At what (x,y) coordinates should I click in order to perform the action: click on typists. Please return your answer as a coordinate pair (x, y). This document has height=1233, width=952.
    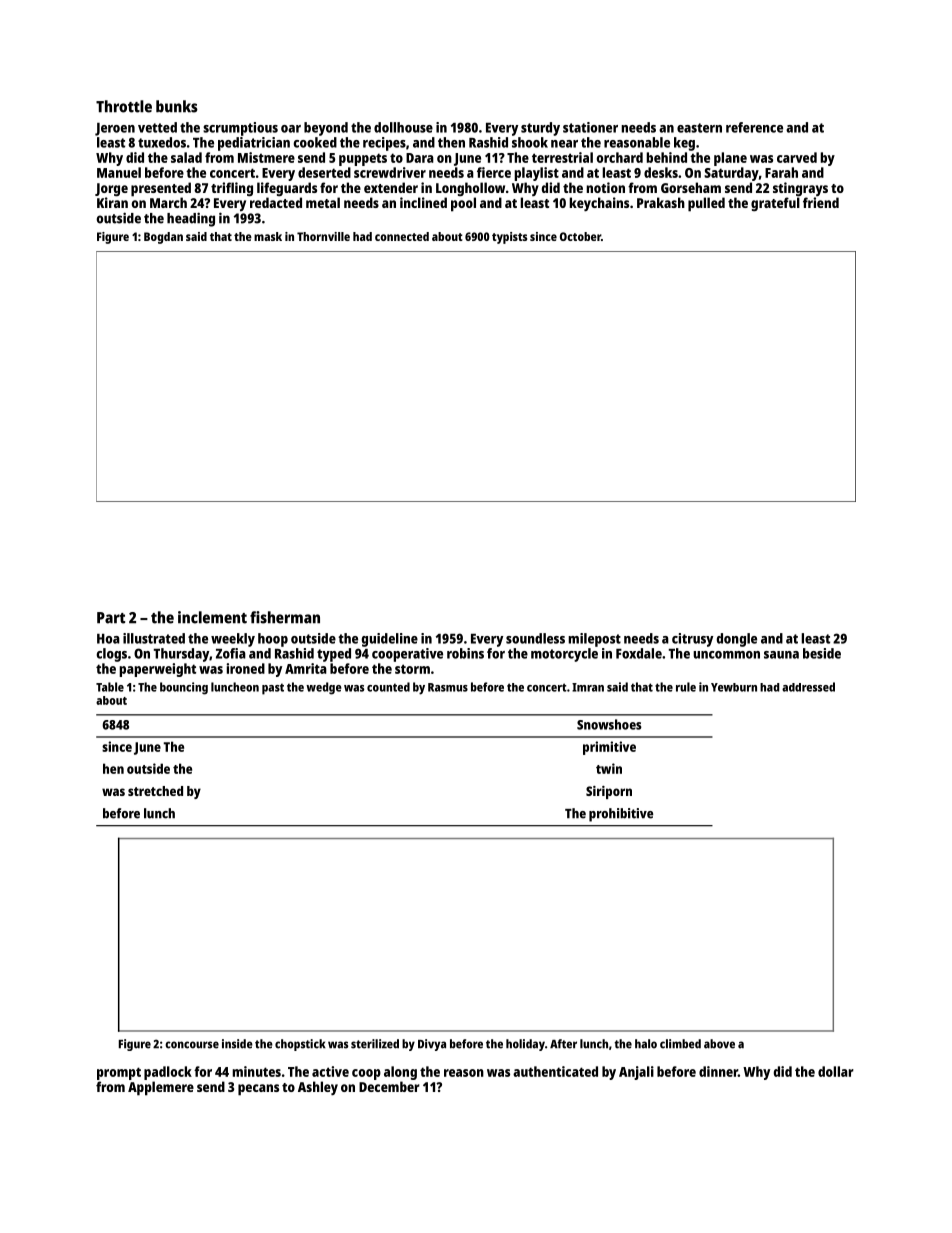
    Looking at the image, I should click on (509, 238).
